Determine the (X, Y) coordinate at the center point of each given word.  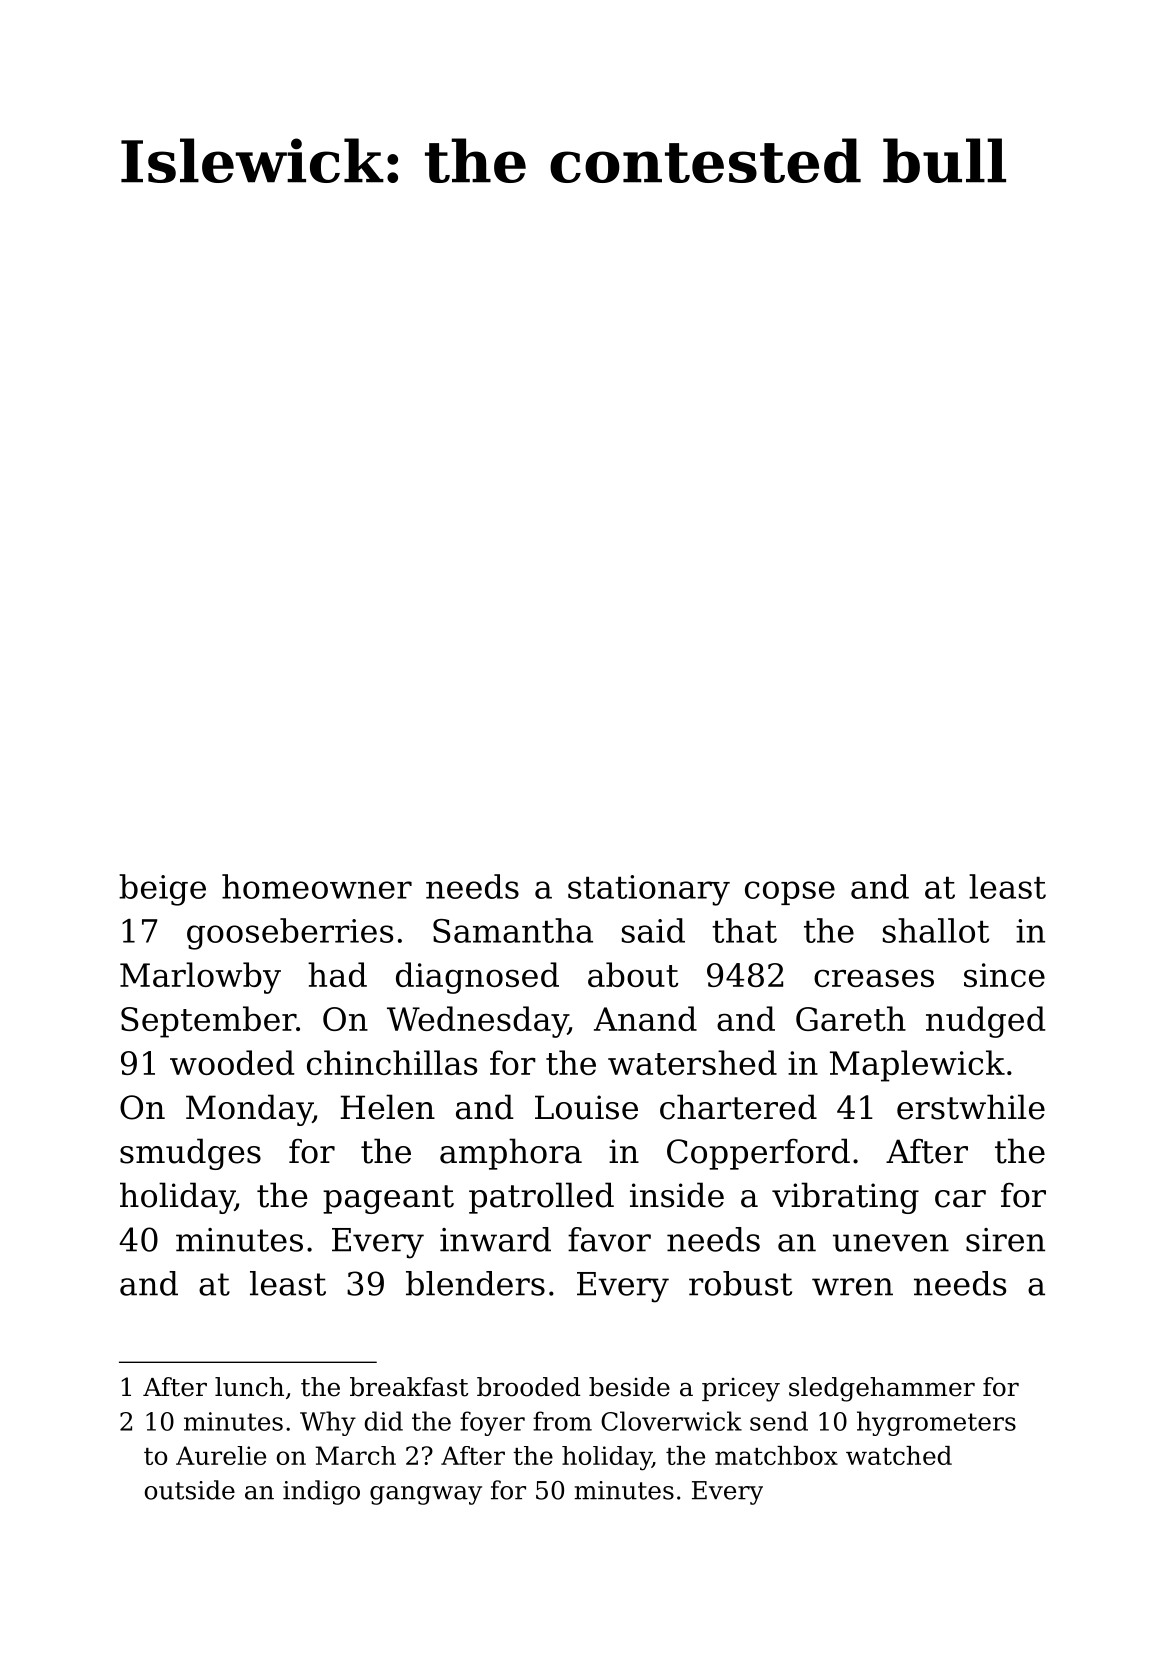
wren (852, 1287)
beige (162, 890)
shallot (936, 930)
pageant (388, 1199)
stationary (649, 890)
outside (190, 1490)
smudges (190, 1154)
